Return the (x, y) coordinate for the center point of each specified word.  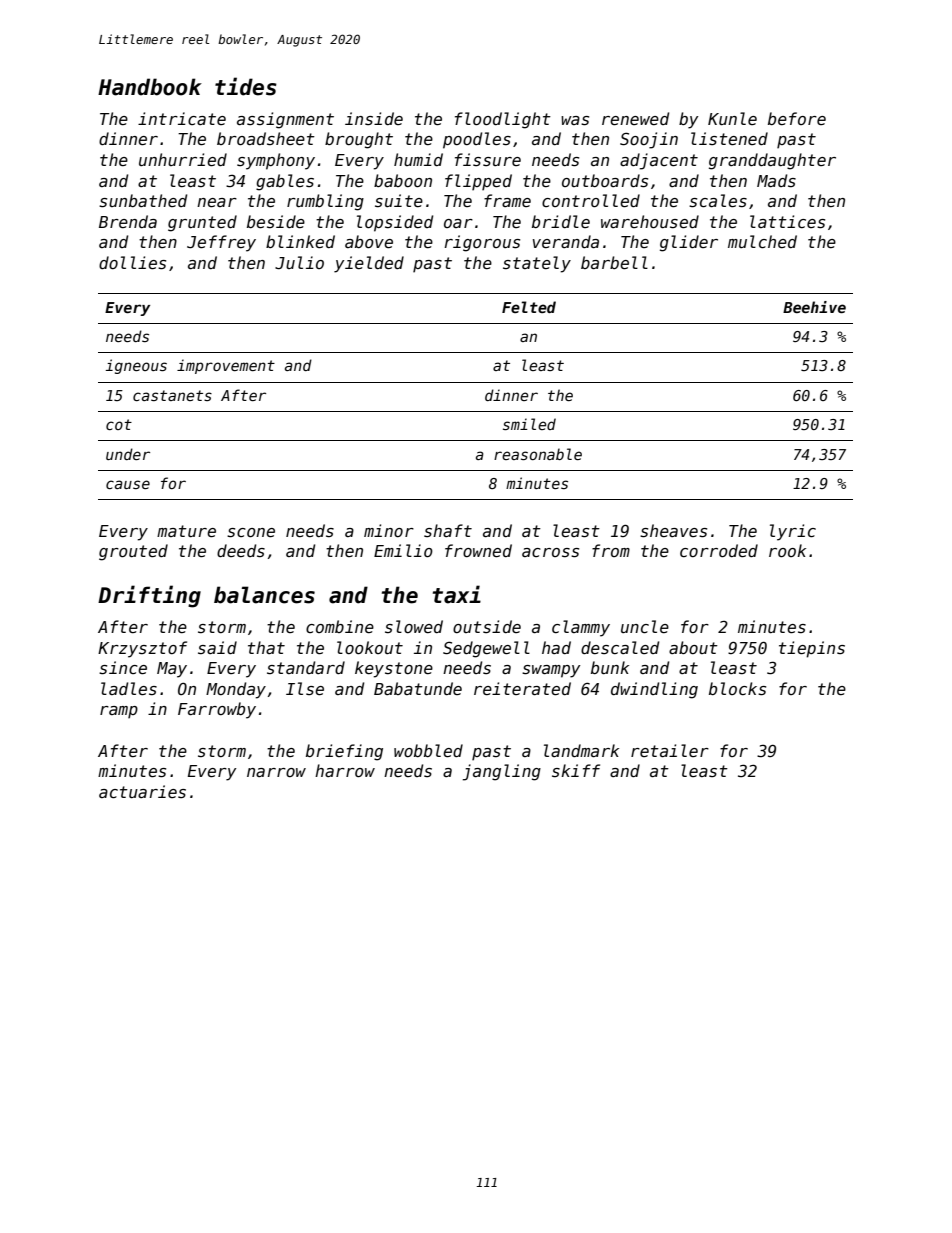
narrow (276, 772)
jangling (502, 772)
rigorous (482, 243)
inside (374, 118)
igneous (136, 366)
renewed (635, 118)
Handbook (150, 87)
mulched (762, 241)
